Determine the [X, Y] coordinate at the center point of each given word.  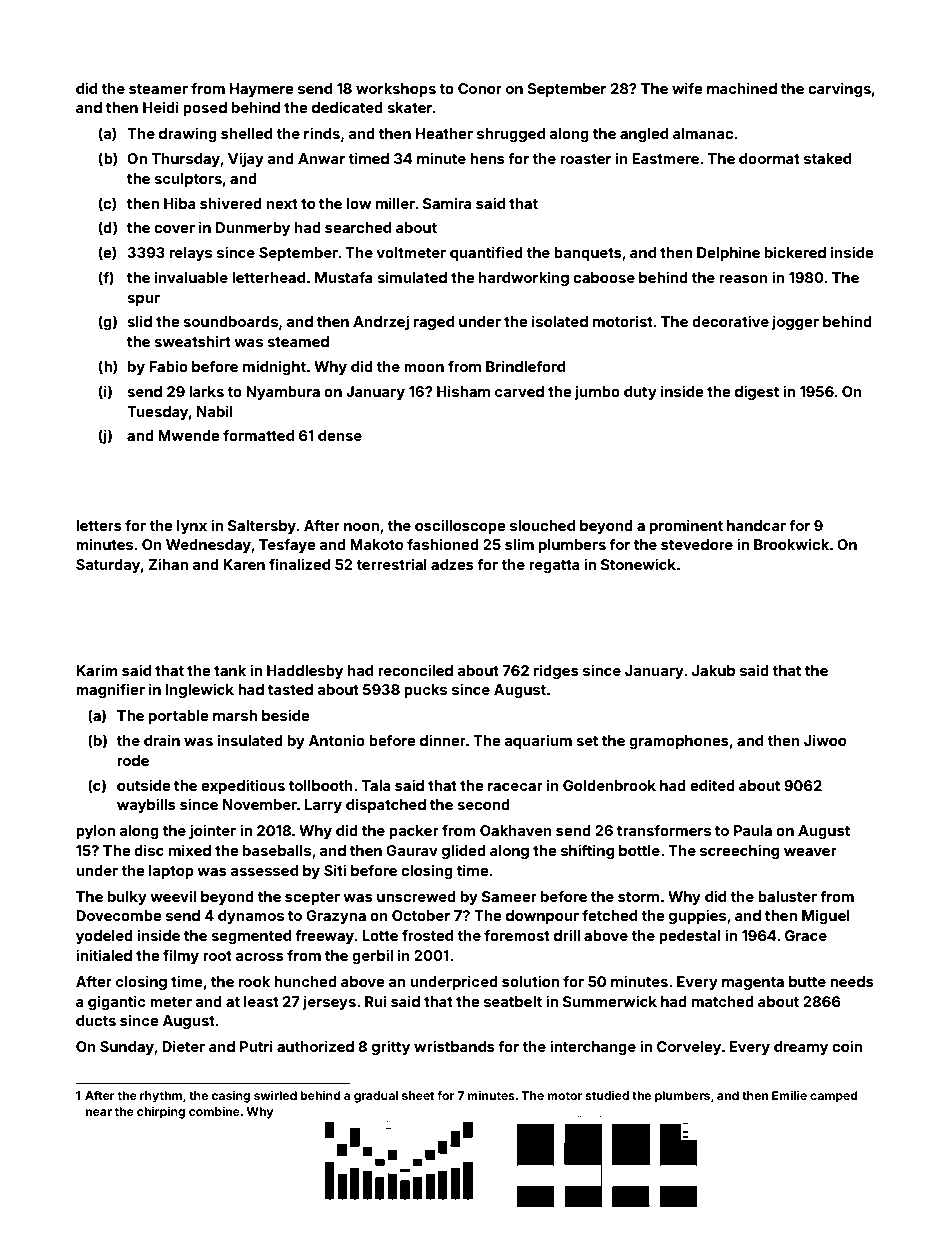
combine [214, 1111]
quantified [486, 253]
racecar [515, 787]
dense [340, 435]
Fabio [168, 366]
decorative [730, 321]
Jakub [713, 670]
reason [743, 279]
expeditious [243, 786]
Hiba [180, 203]
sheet [418, 1095]
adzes [452, 564]
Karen [244, 564]
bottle [639, 850]
